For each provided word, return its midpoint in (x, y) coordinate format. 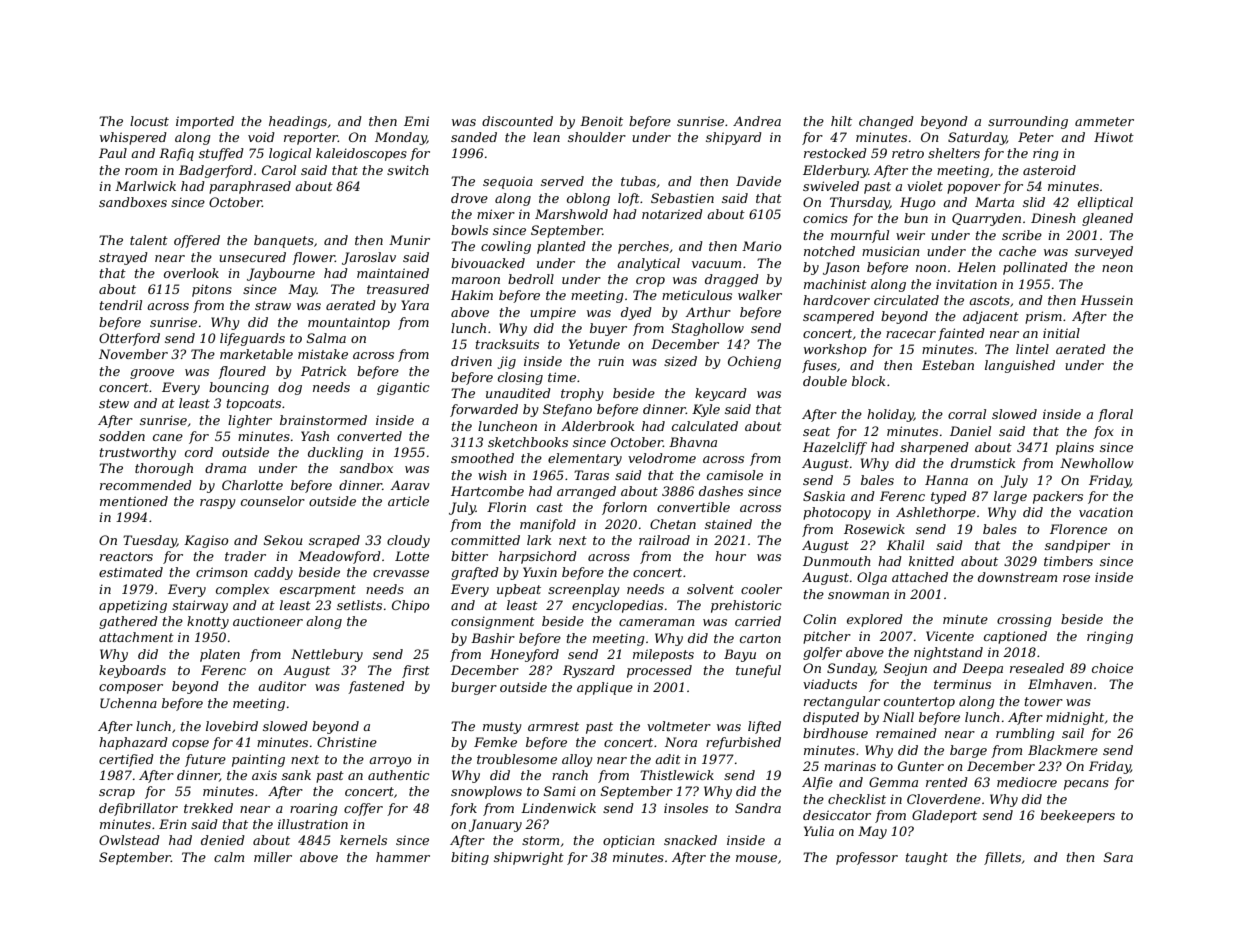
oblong (588, 199)
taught (927, 858)
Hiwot (1114, 137)
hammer (403, 857)
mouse (756, 858)
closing (520, 378)
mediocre (1027, 782)
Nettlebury (327, 655)
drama (225, 468)
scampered (838, 317)
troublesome (517, 759)
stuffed (221, 154)
